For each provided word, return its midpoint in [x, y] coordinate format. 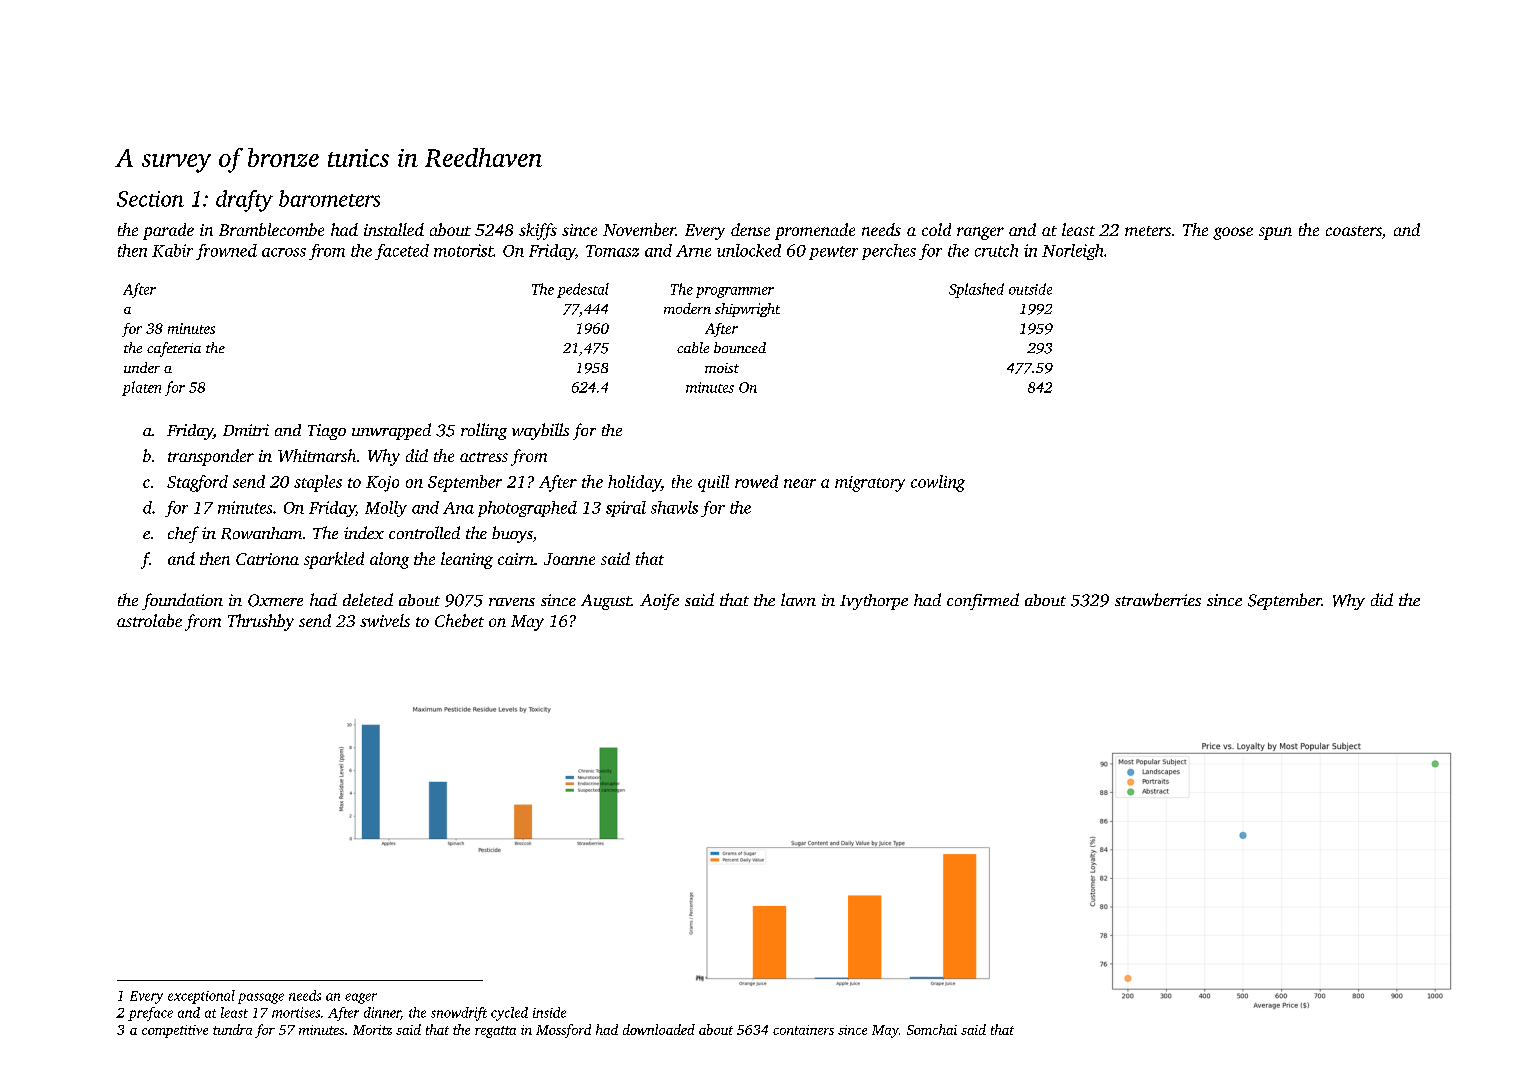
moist [722, 368]
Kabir [172, 250]
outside [1030, 289]
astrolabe [149, 620]
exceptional [201, 997]
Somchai [932, 1029]
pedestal [583, 290]
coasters [1354, 231]
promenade [815, 231]
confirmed [983, 601]
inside [549, 1012]
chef [183, 534]
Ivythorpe [874, 602]
